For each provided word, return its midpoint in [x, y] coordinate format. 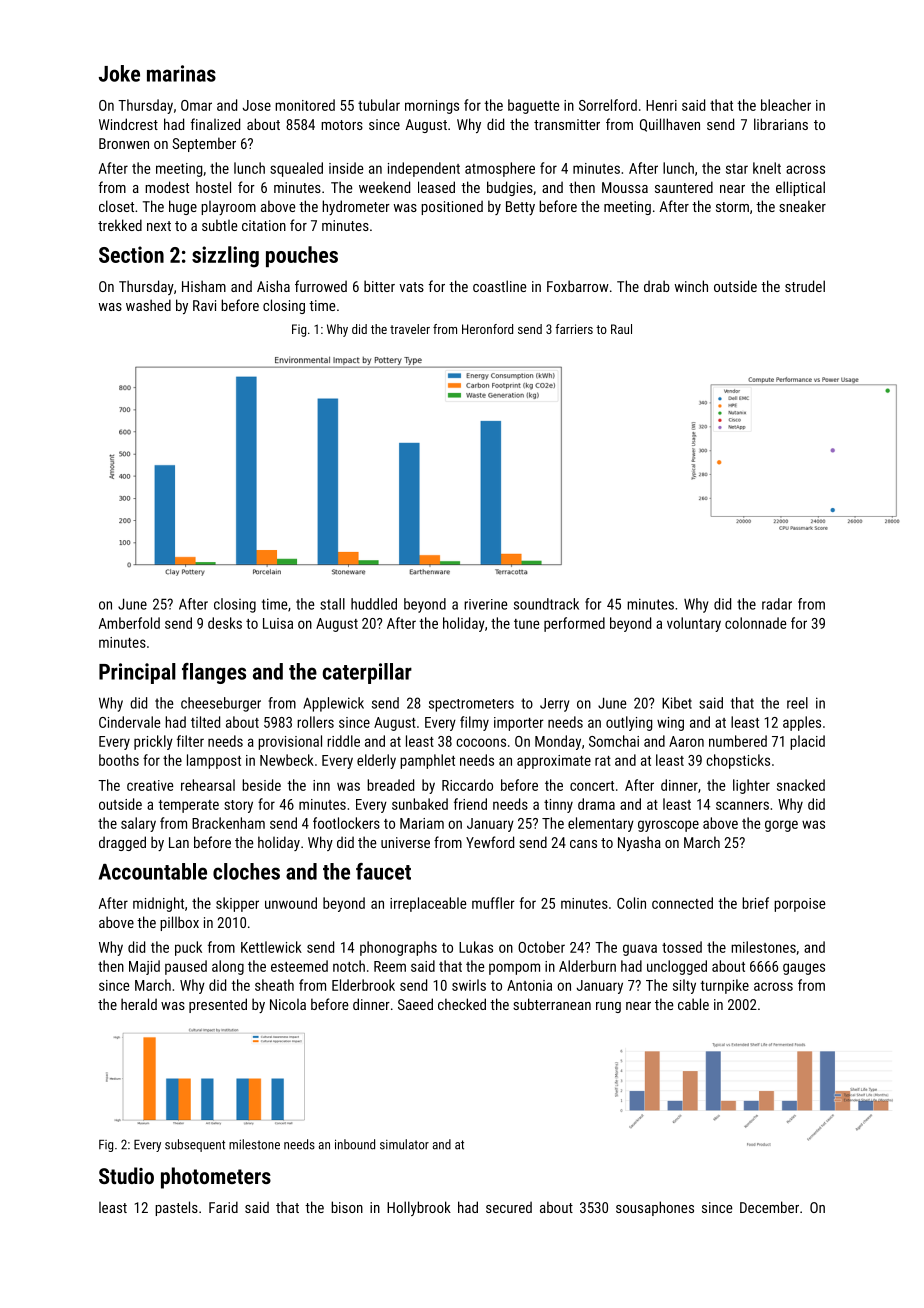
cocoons [481, 742]
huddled [374, 604]
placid [807, 742]
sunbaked [420, 804]
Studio [126, 1175]
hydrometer [356, 207]
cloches [246, 871]
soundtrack [546, 604]
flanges [214, 673]
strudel [805, 286]
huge [183, 207]
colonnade [755, 623]
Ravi [204, 305]
